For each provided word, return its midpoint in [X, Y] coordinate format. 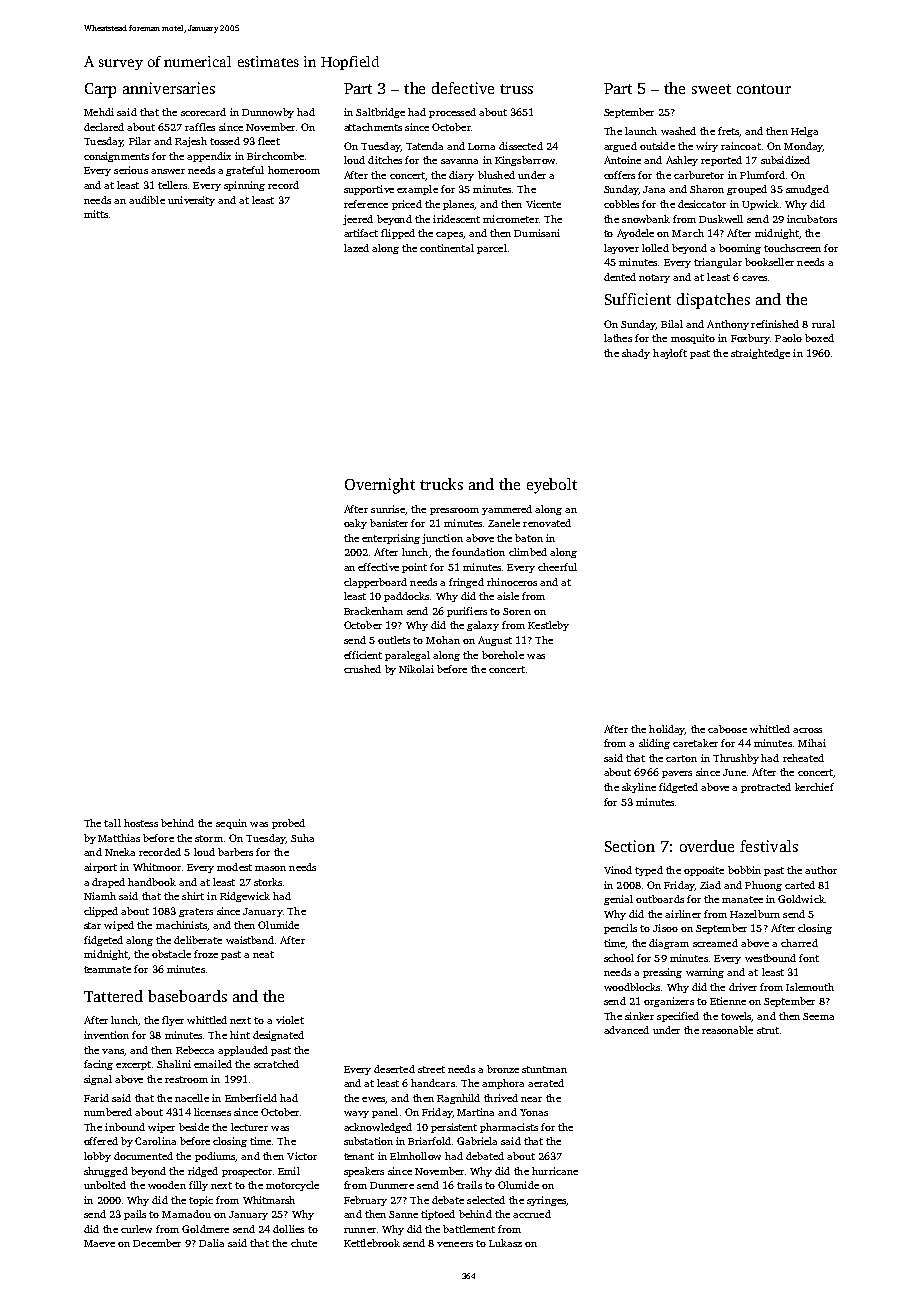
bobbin [744, 870]
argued [620, 147]
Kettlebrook [372, 1243]
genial [618, 900]
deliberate [198, 940]
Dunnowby [268, 113]
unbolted [105, 1185]
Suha [302, 838]
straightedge [760, 354]
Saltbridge [380, 113]
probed [288, 824]
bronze [503, 1069]
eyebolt [552, 486]
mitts [96, 214]
